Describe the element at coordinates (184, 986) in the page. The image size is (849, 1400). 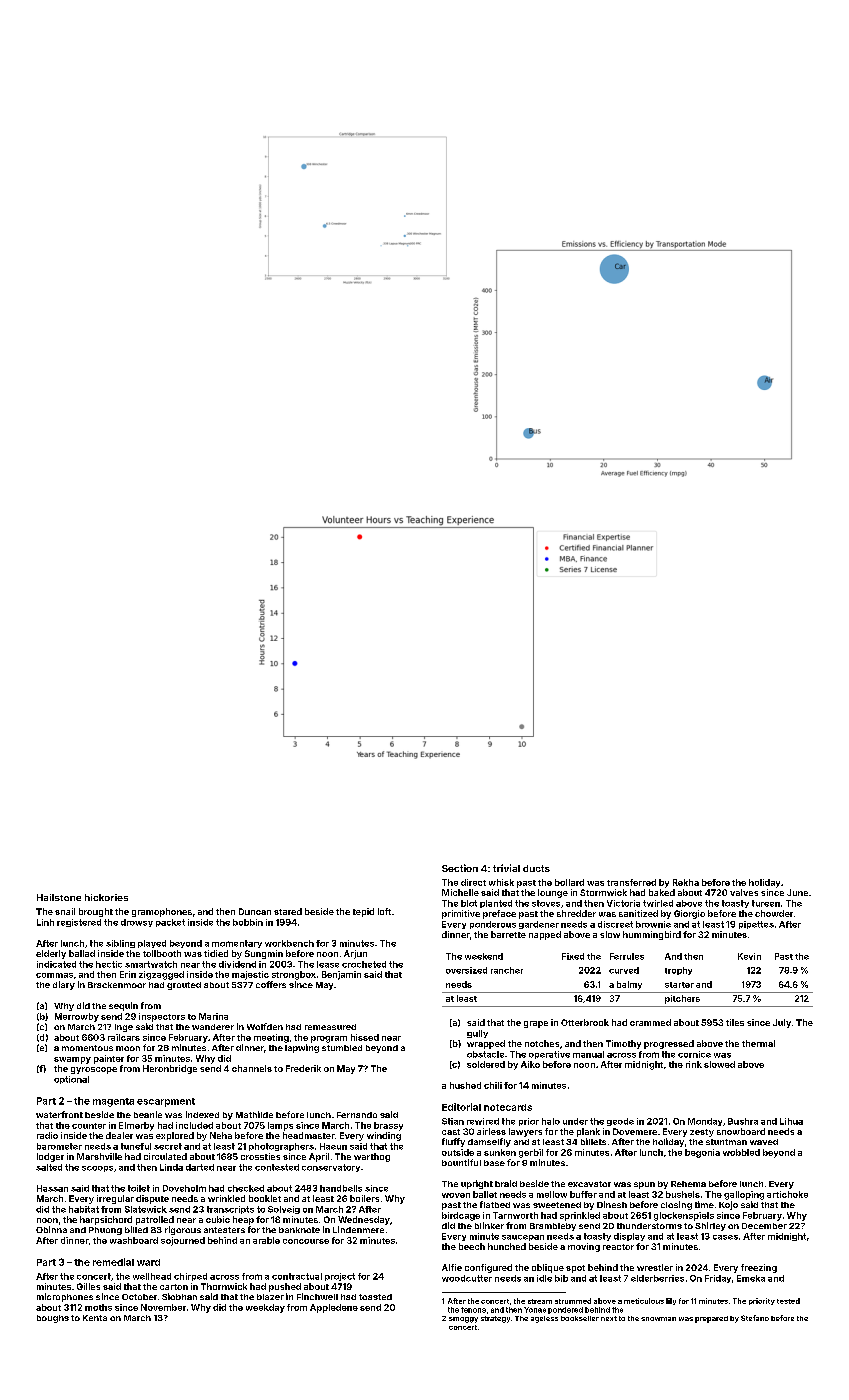
I see `grouted` at that location.
